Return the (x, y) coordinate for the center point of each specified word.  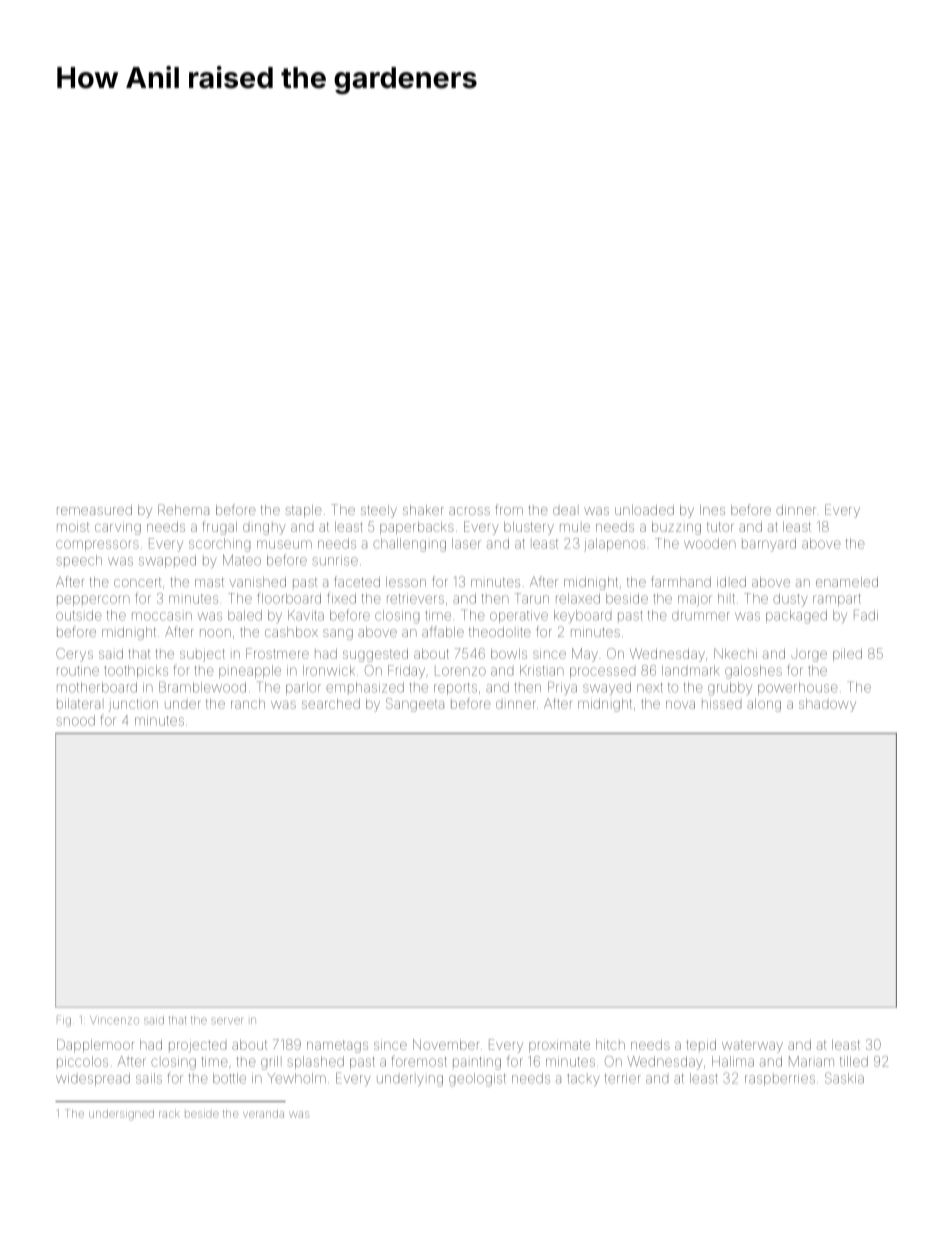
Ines (712, 510)
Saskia (844, 1078)
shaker (423, 510)
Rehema (183, 509)
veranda (263, 1114)
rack (169, 1114)
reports (455, 689)
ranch (248, 704)
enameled (847, 582)
